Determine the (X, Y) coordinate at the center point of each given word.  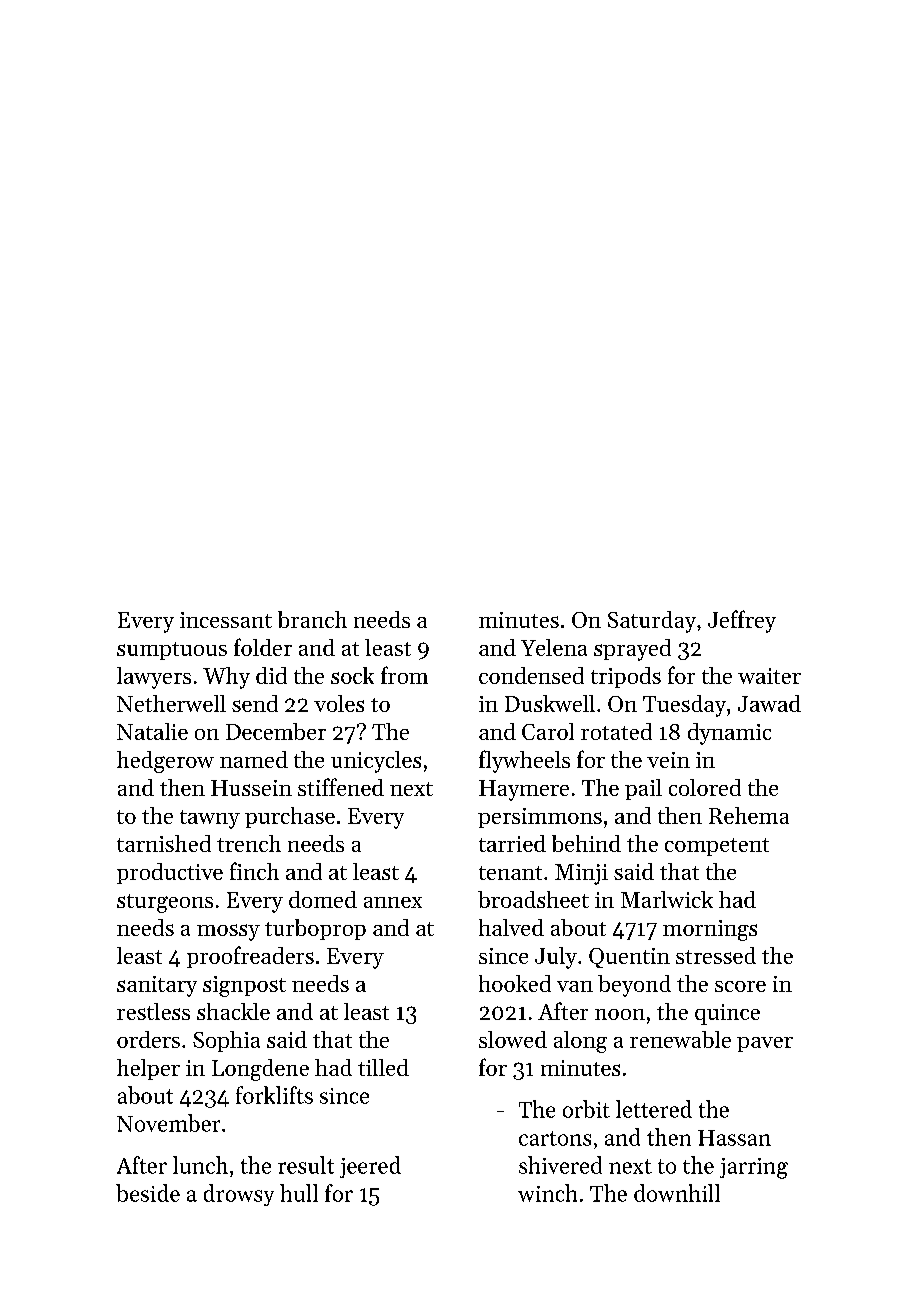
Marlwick (667, 899)
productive (170, 873)
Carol (548, 731)
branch (312, 619)
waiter (769, 676)
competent (717, 847)
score (740, 986)
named (254, 759)
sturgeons (165, 903)
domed (323, 899)
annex (393, 902)
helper (148, 1069)
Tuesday (684, 706)
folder (263, 647)
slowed (513, 1039)
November (168, 1123)
